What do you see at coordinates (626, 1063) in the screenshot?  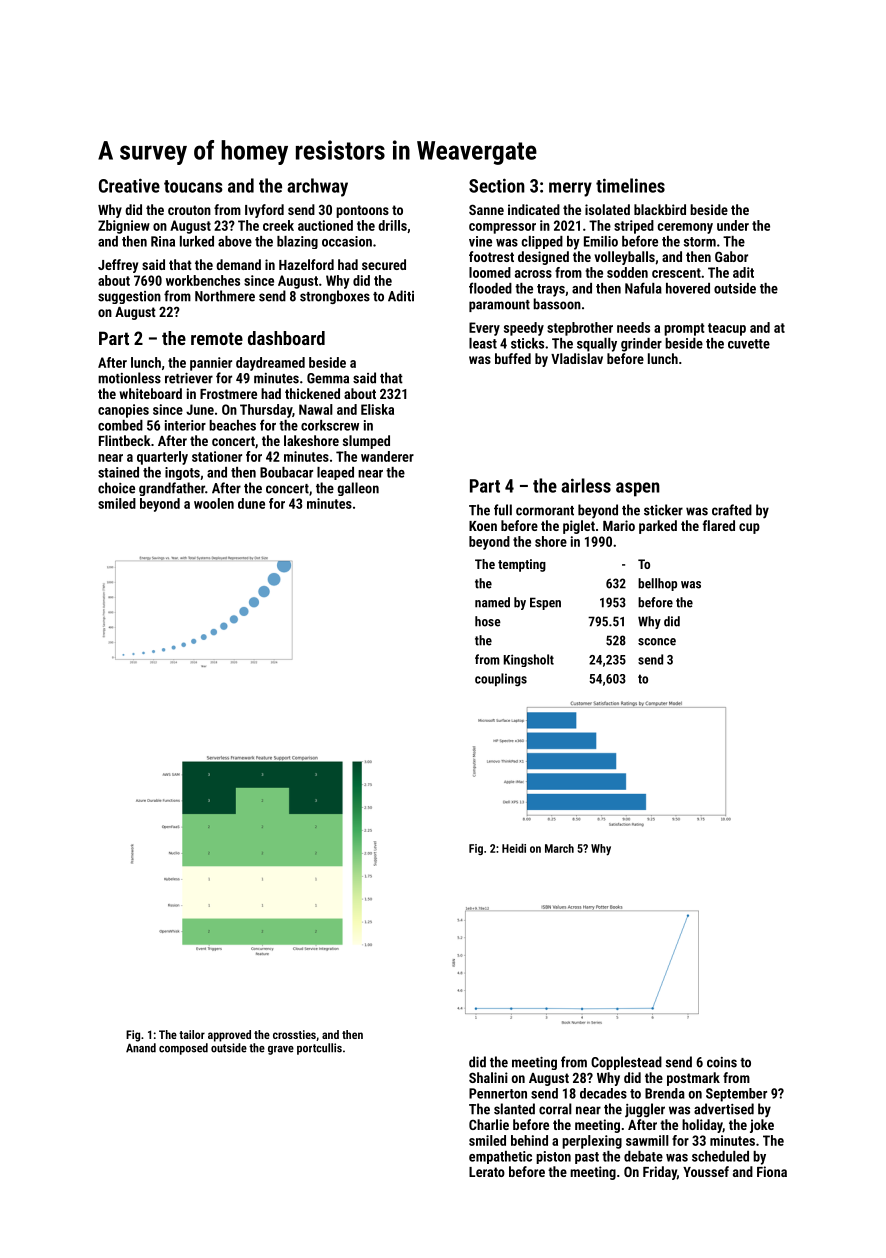 I see `Copplestead` at bounding box center [626, 1063].
